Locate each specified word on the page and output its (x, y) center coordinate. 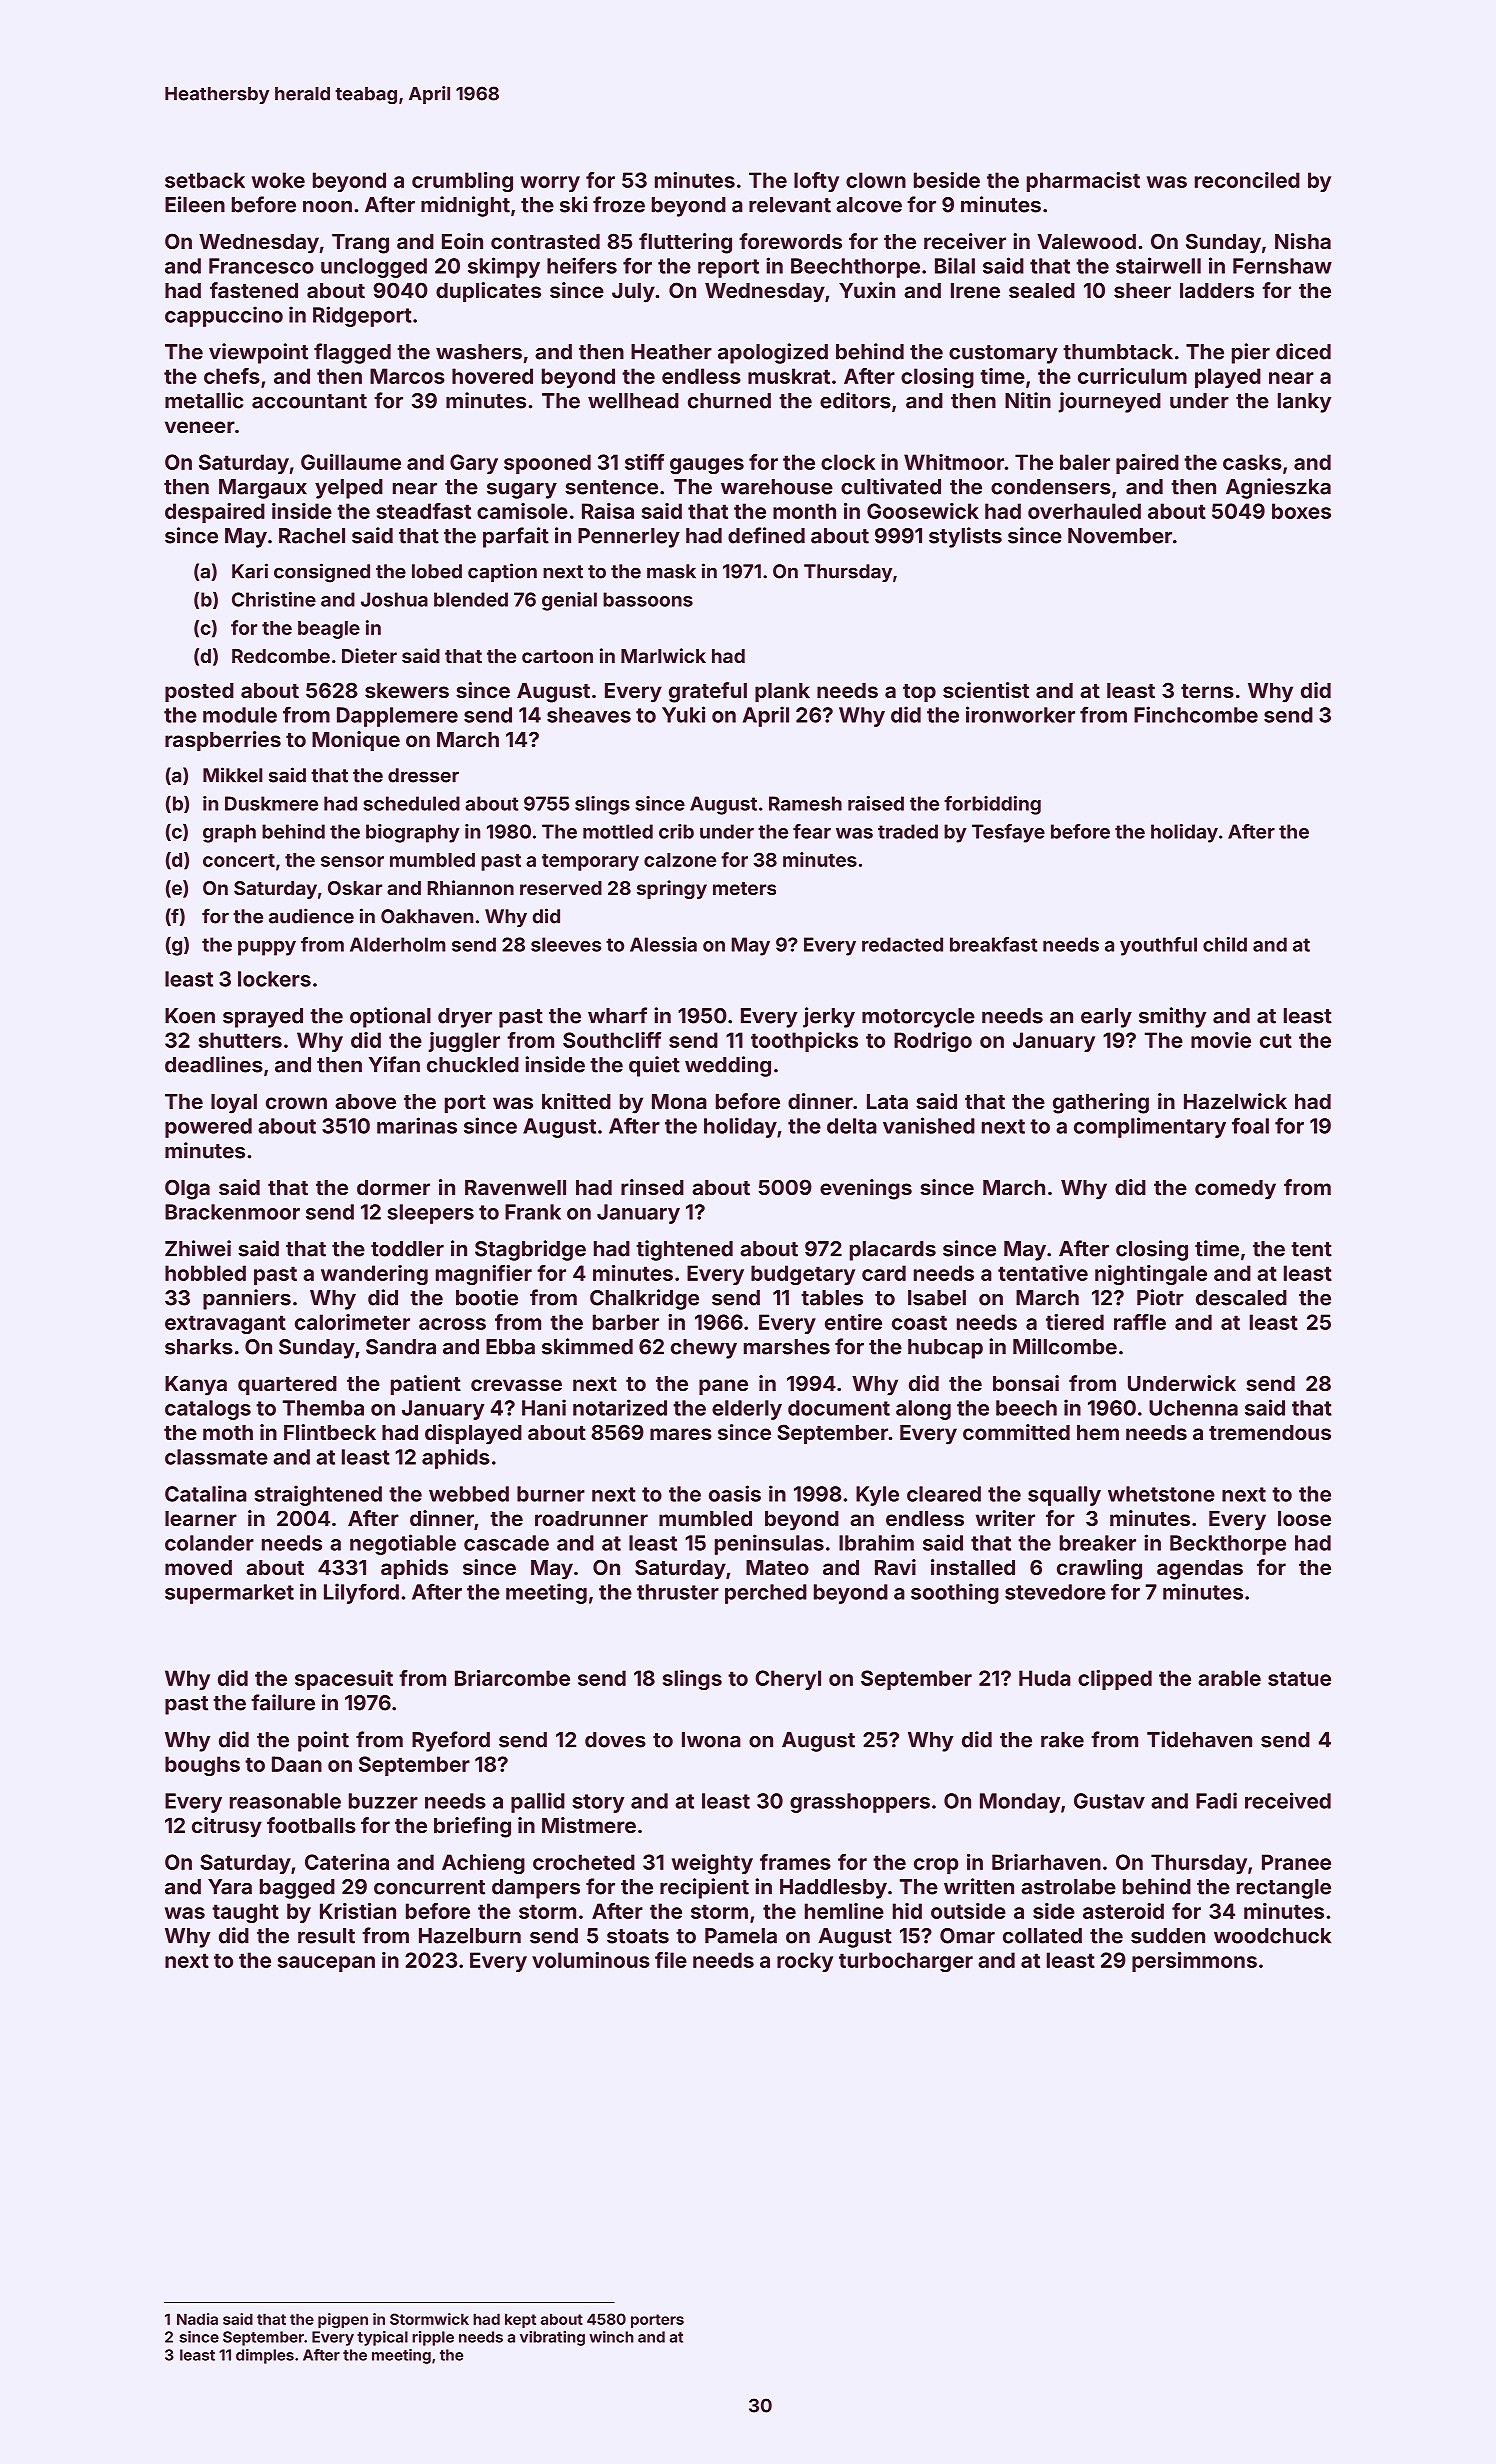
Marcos (407, 376)
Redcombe (281, 656)
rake (1062, 1740)
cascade (506, 1543)
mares (681, 1434)
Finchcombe (1196, 714)
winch (611, 2337)
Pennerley (629, 538)
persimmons (1194, 1962)
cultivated (891, 486)
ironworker (1020, 714)
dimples (265, 2356)
